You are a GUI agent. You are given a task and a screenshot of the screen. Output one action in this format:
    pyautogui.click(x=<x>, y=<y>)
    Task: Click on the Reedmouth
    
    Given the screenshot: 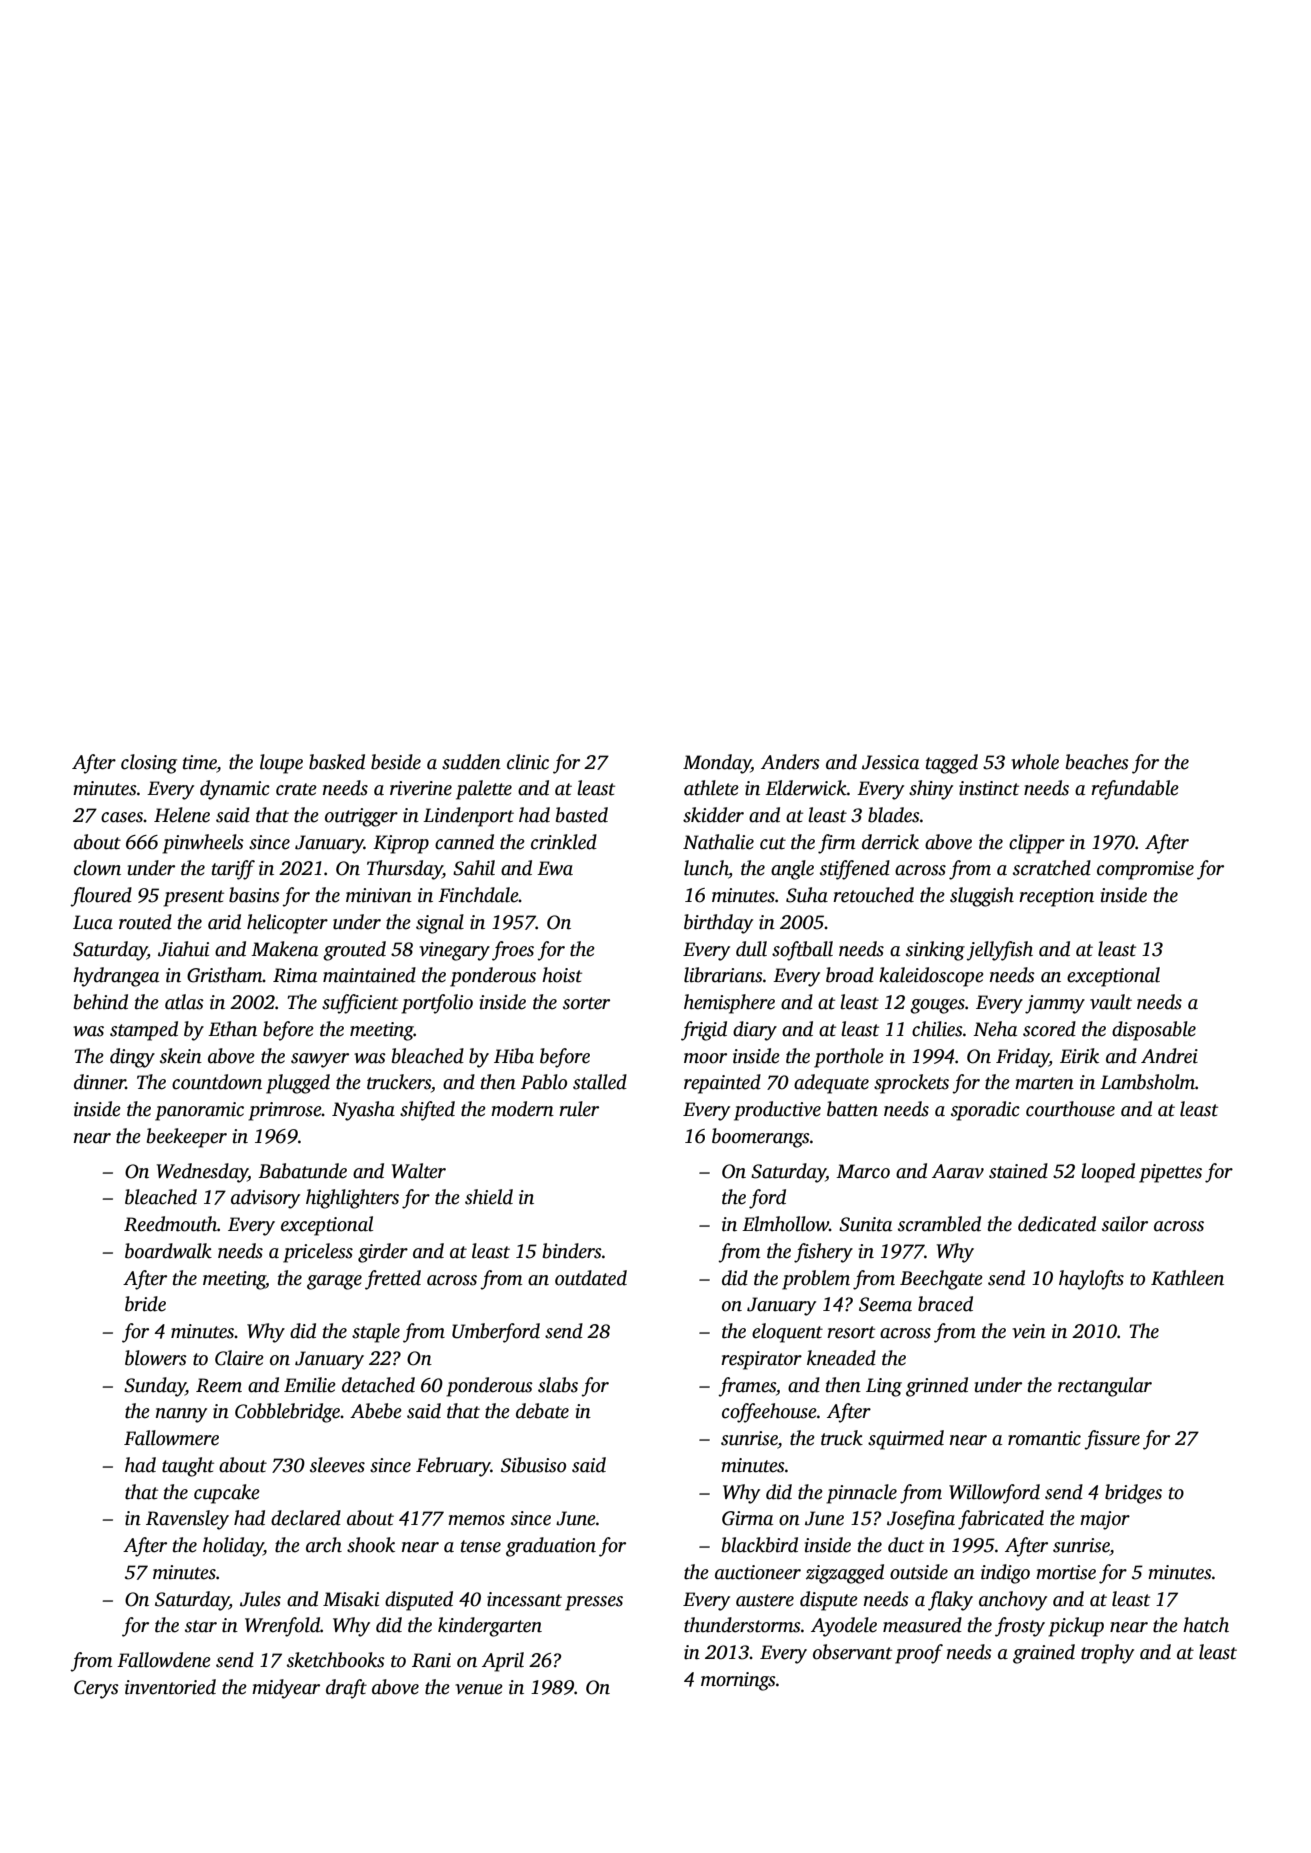 What is the action you would take?
    pyautogui.click(x=170, y=1224)
